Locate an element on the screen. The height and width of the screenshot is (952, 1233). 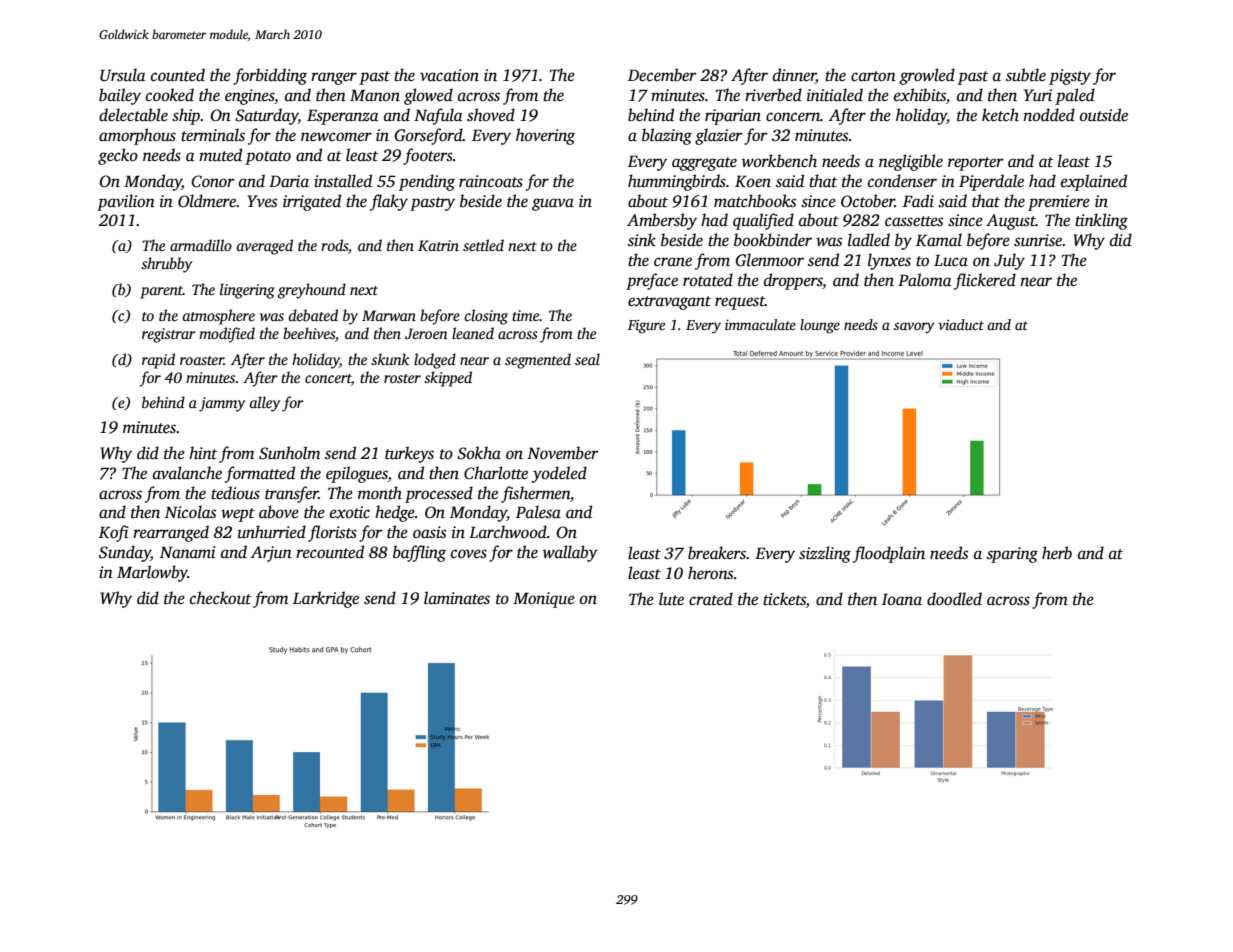
lute is located at coordinates (671, 599).
